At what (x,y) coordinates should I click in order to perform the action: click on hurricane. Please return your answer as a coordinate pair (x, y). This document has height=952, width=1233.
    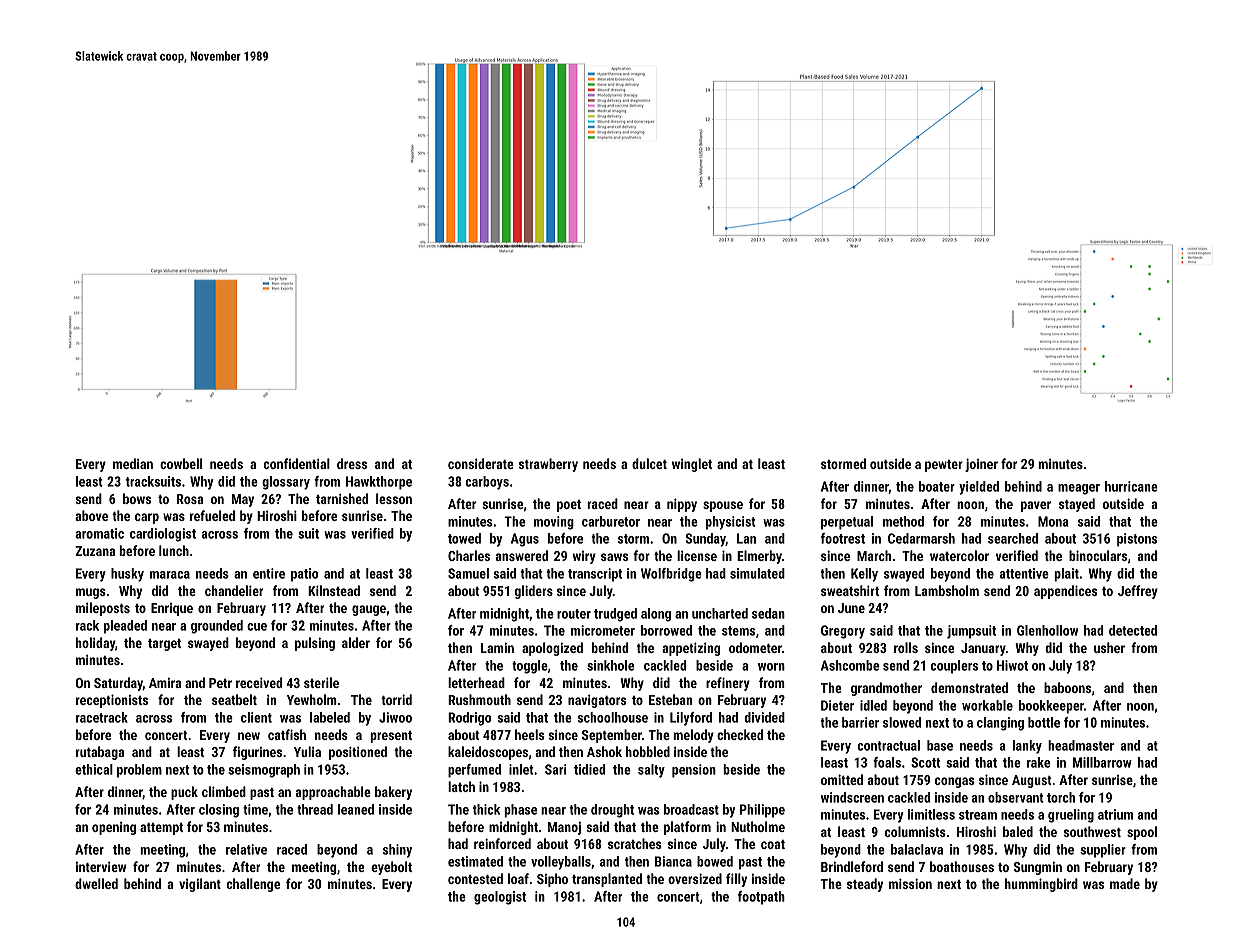
    Looking at the image, I should click on (1131, 486).
